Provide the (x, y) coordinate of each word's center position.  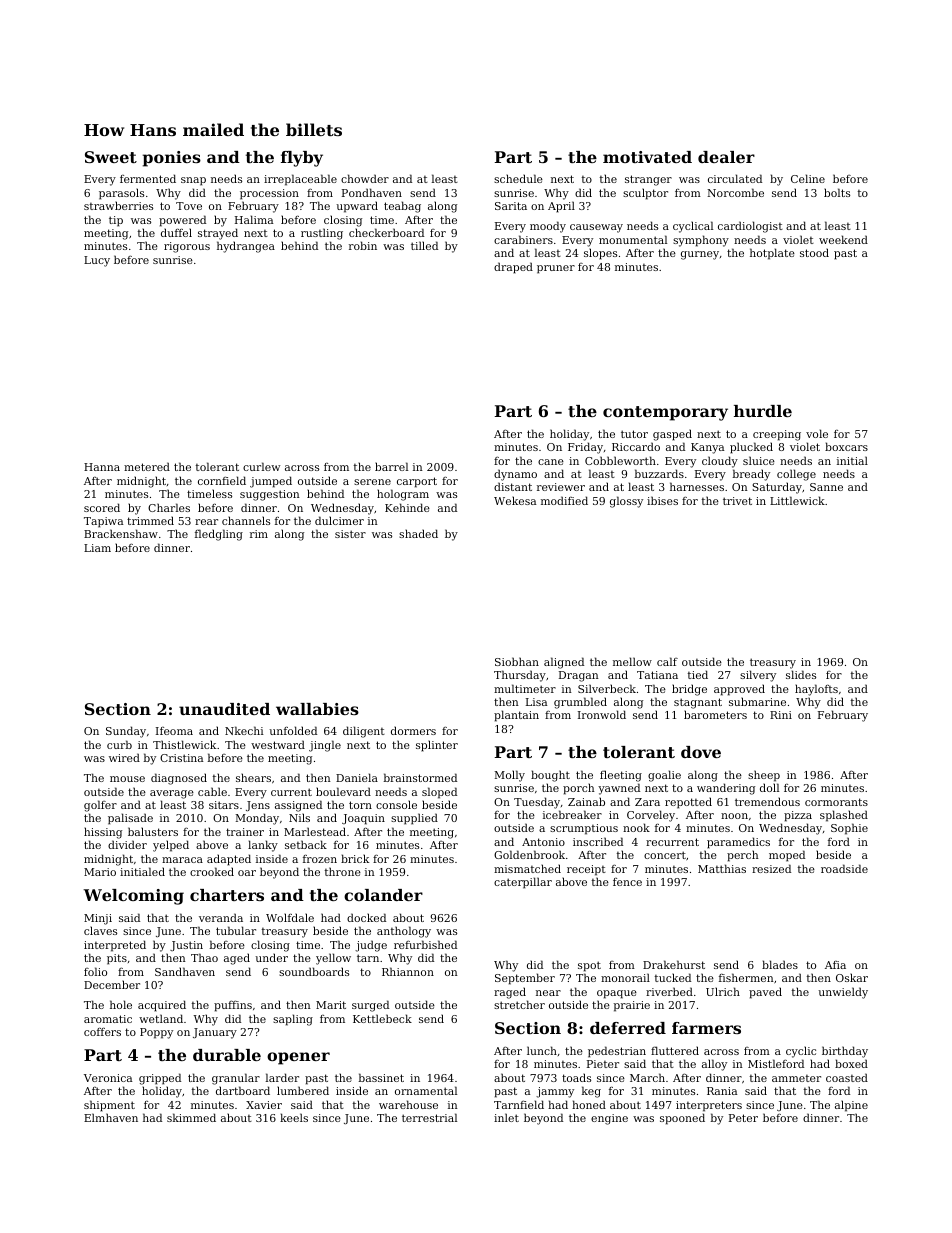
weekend (843, 239)
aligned (564, 663)
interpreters (709, 1106)
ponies (172, 159)
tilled (424, 245)
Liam (97, 548)
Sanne (826, 487)
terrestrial (429, 1117)
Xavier (264, 1105)
